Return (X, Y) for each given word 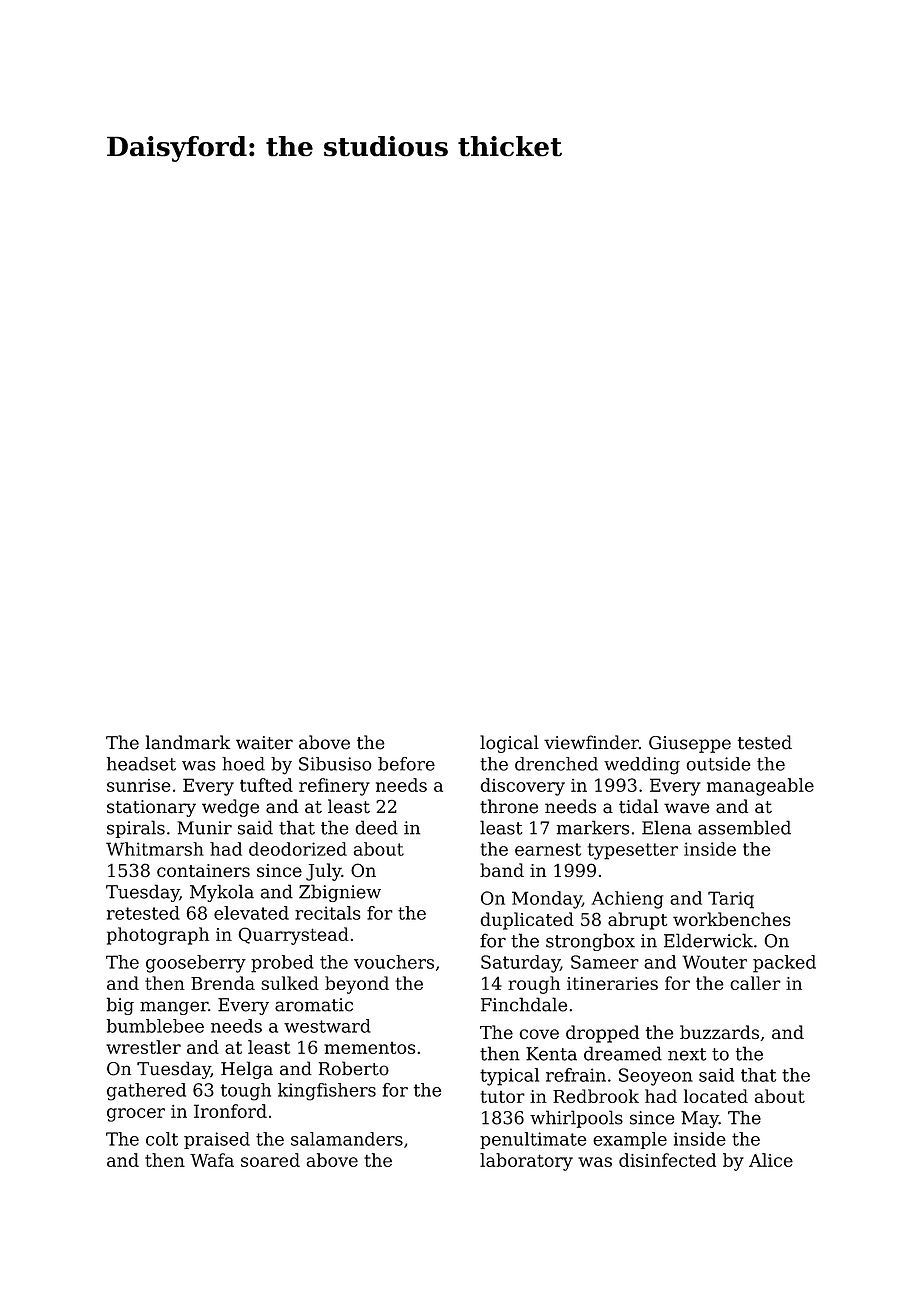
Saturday (520, 964)
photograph (158, 936)
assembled (744, 827)
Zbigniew (340, 893)
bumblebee (155, 1026)
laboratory (526, 1162)
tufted (266, 785)
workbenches (732, 919)
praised (217, 1140)
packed (784, 964)
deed (377, 827)
